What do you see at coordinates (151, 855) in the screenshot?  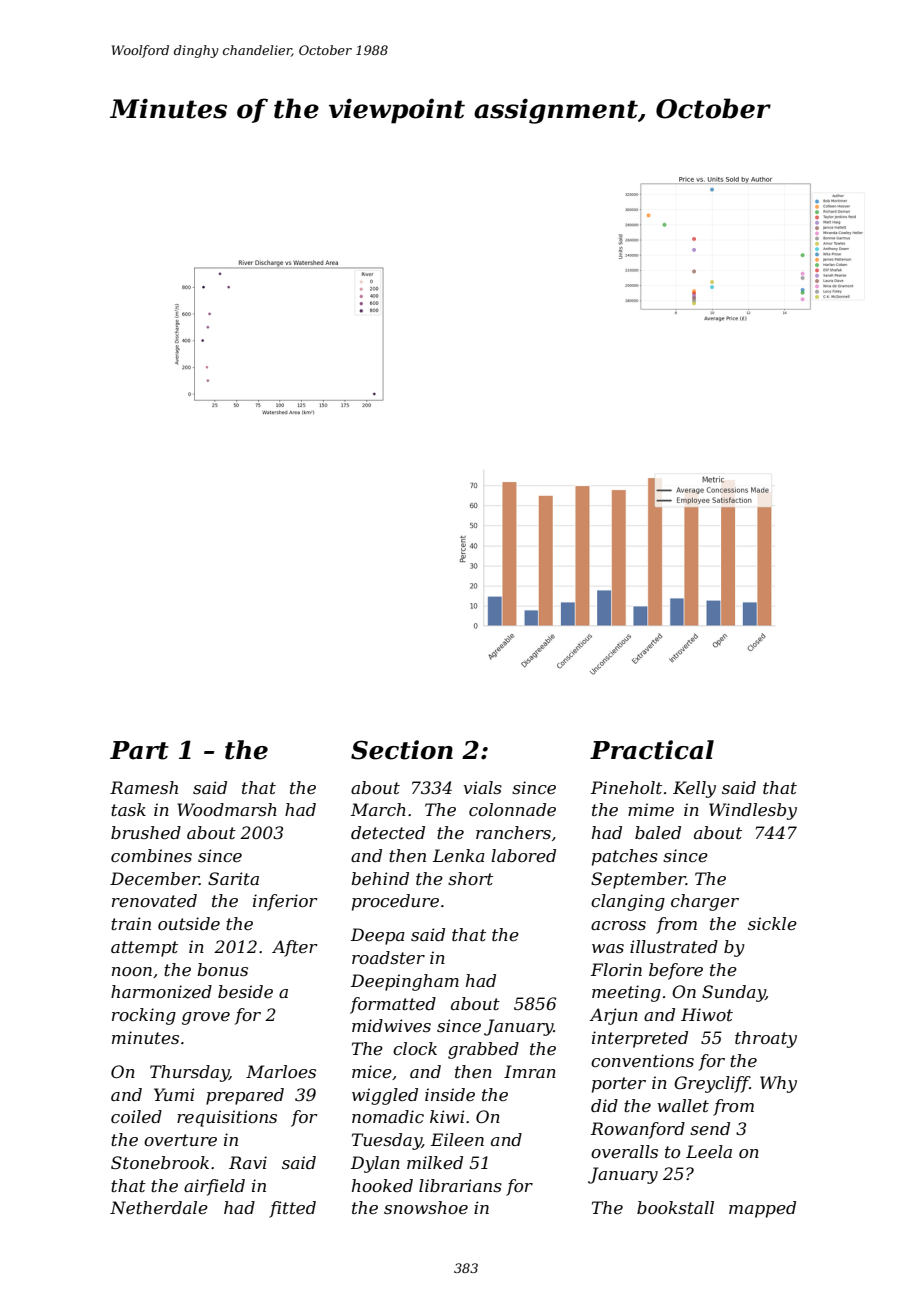 I see `combines` at bounding box center [151, 855].
